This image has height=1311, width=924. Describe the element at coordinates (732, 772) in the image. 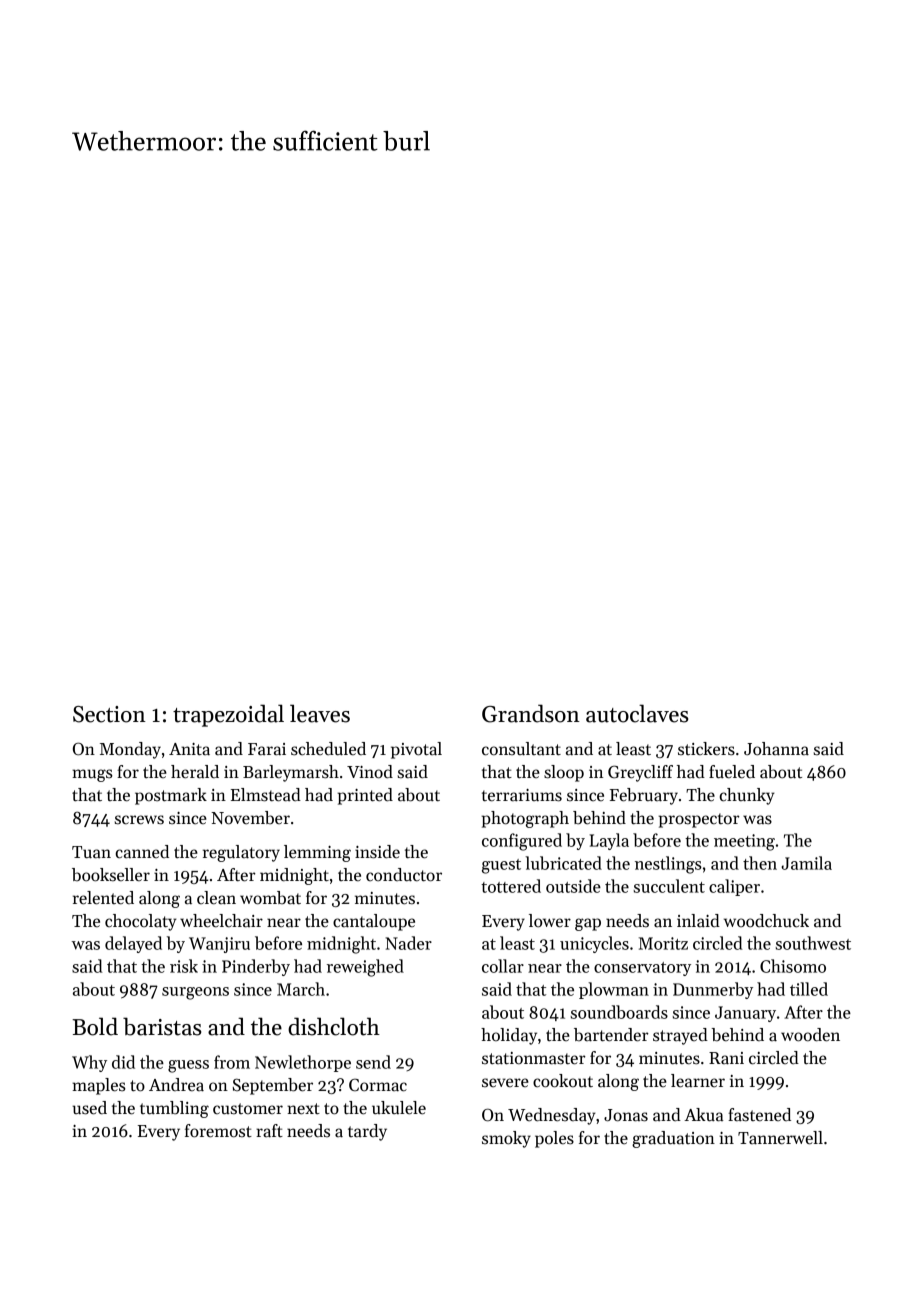

I see `fueled` at that location.
